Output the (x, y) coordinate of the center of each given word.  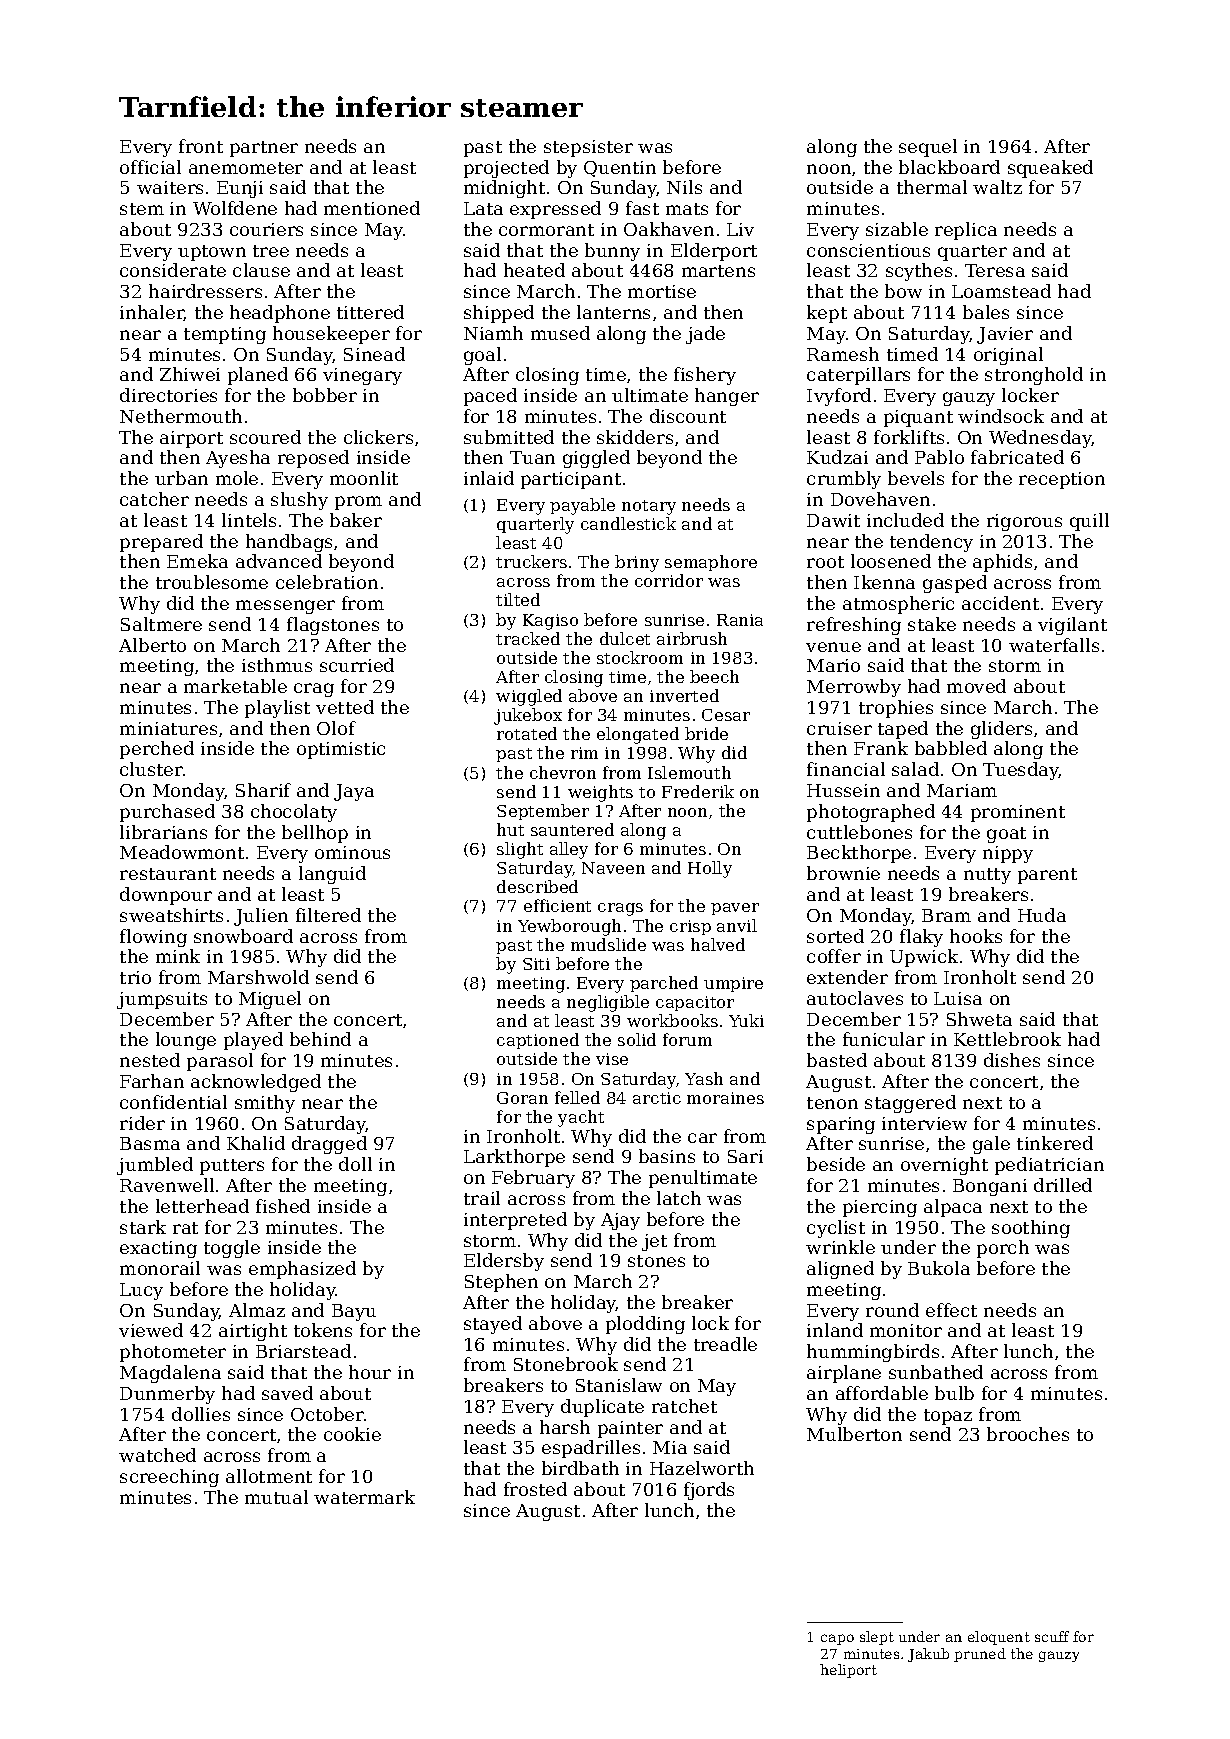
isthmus (277, 665)
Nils (684, 187)
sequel (928, 148)
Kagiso (550, 622)
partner (264, 149)
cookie (352, 1434)
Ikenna (884, 582)
